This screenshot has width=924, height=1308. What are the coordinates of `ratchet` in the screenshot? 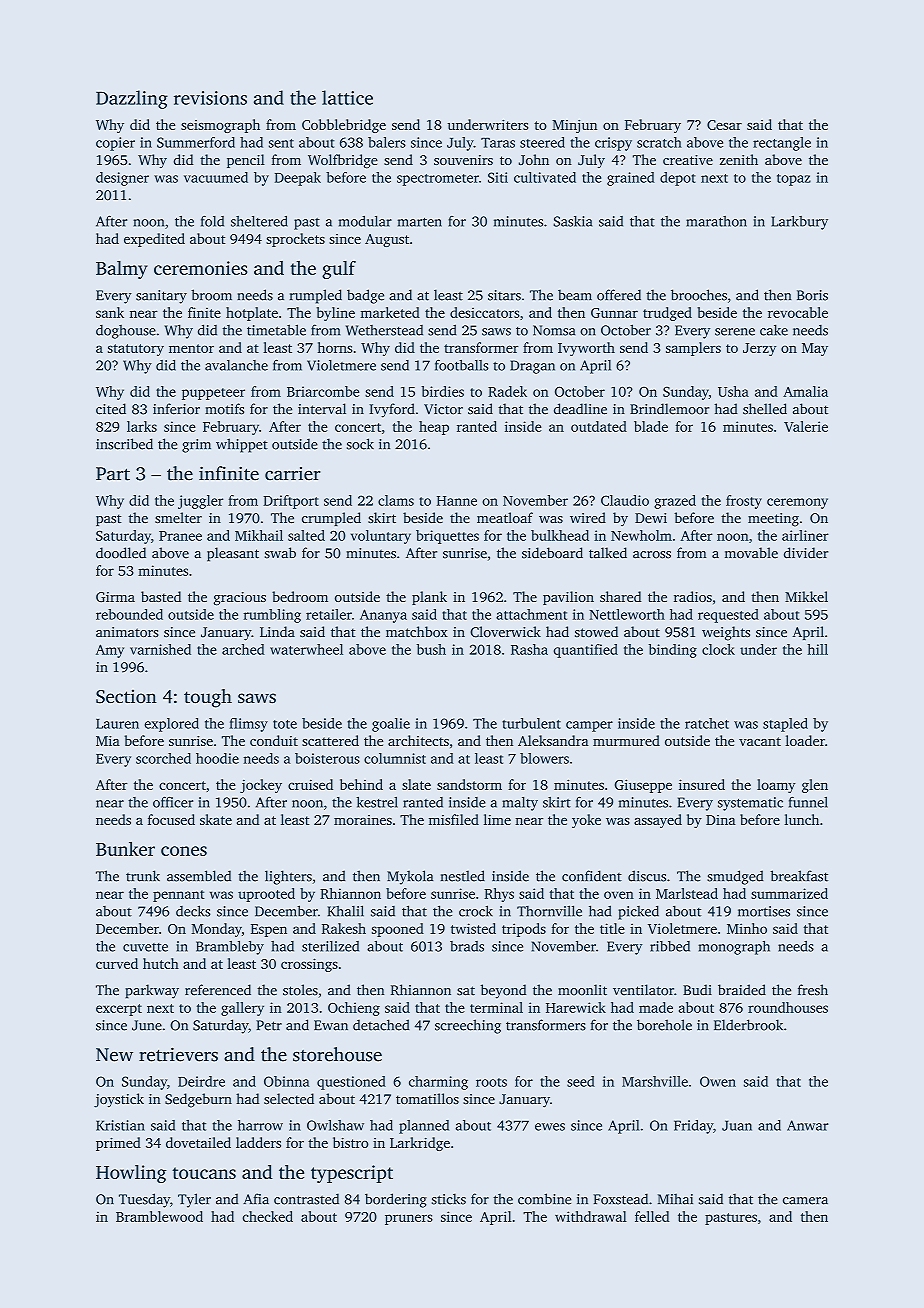 It's located at (707, 723).
